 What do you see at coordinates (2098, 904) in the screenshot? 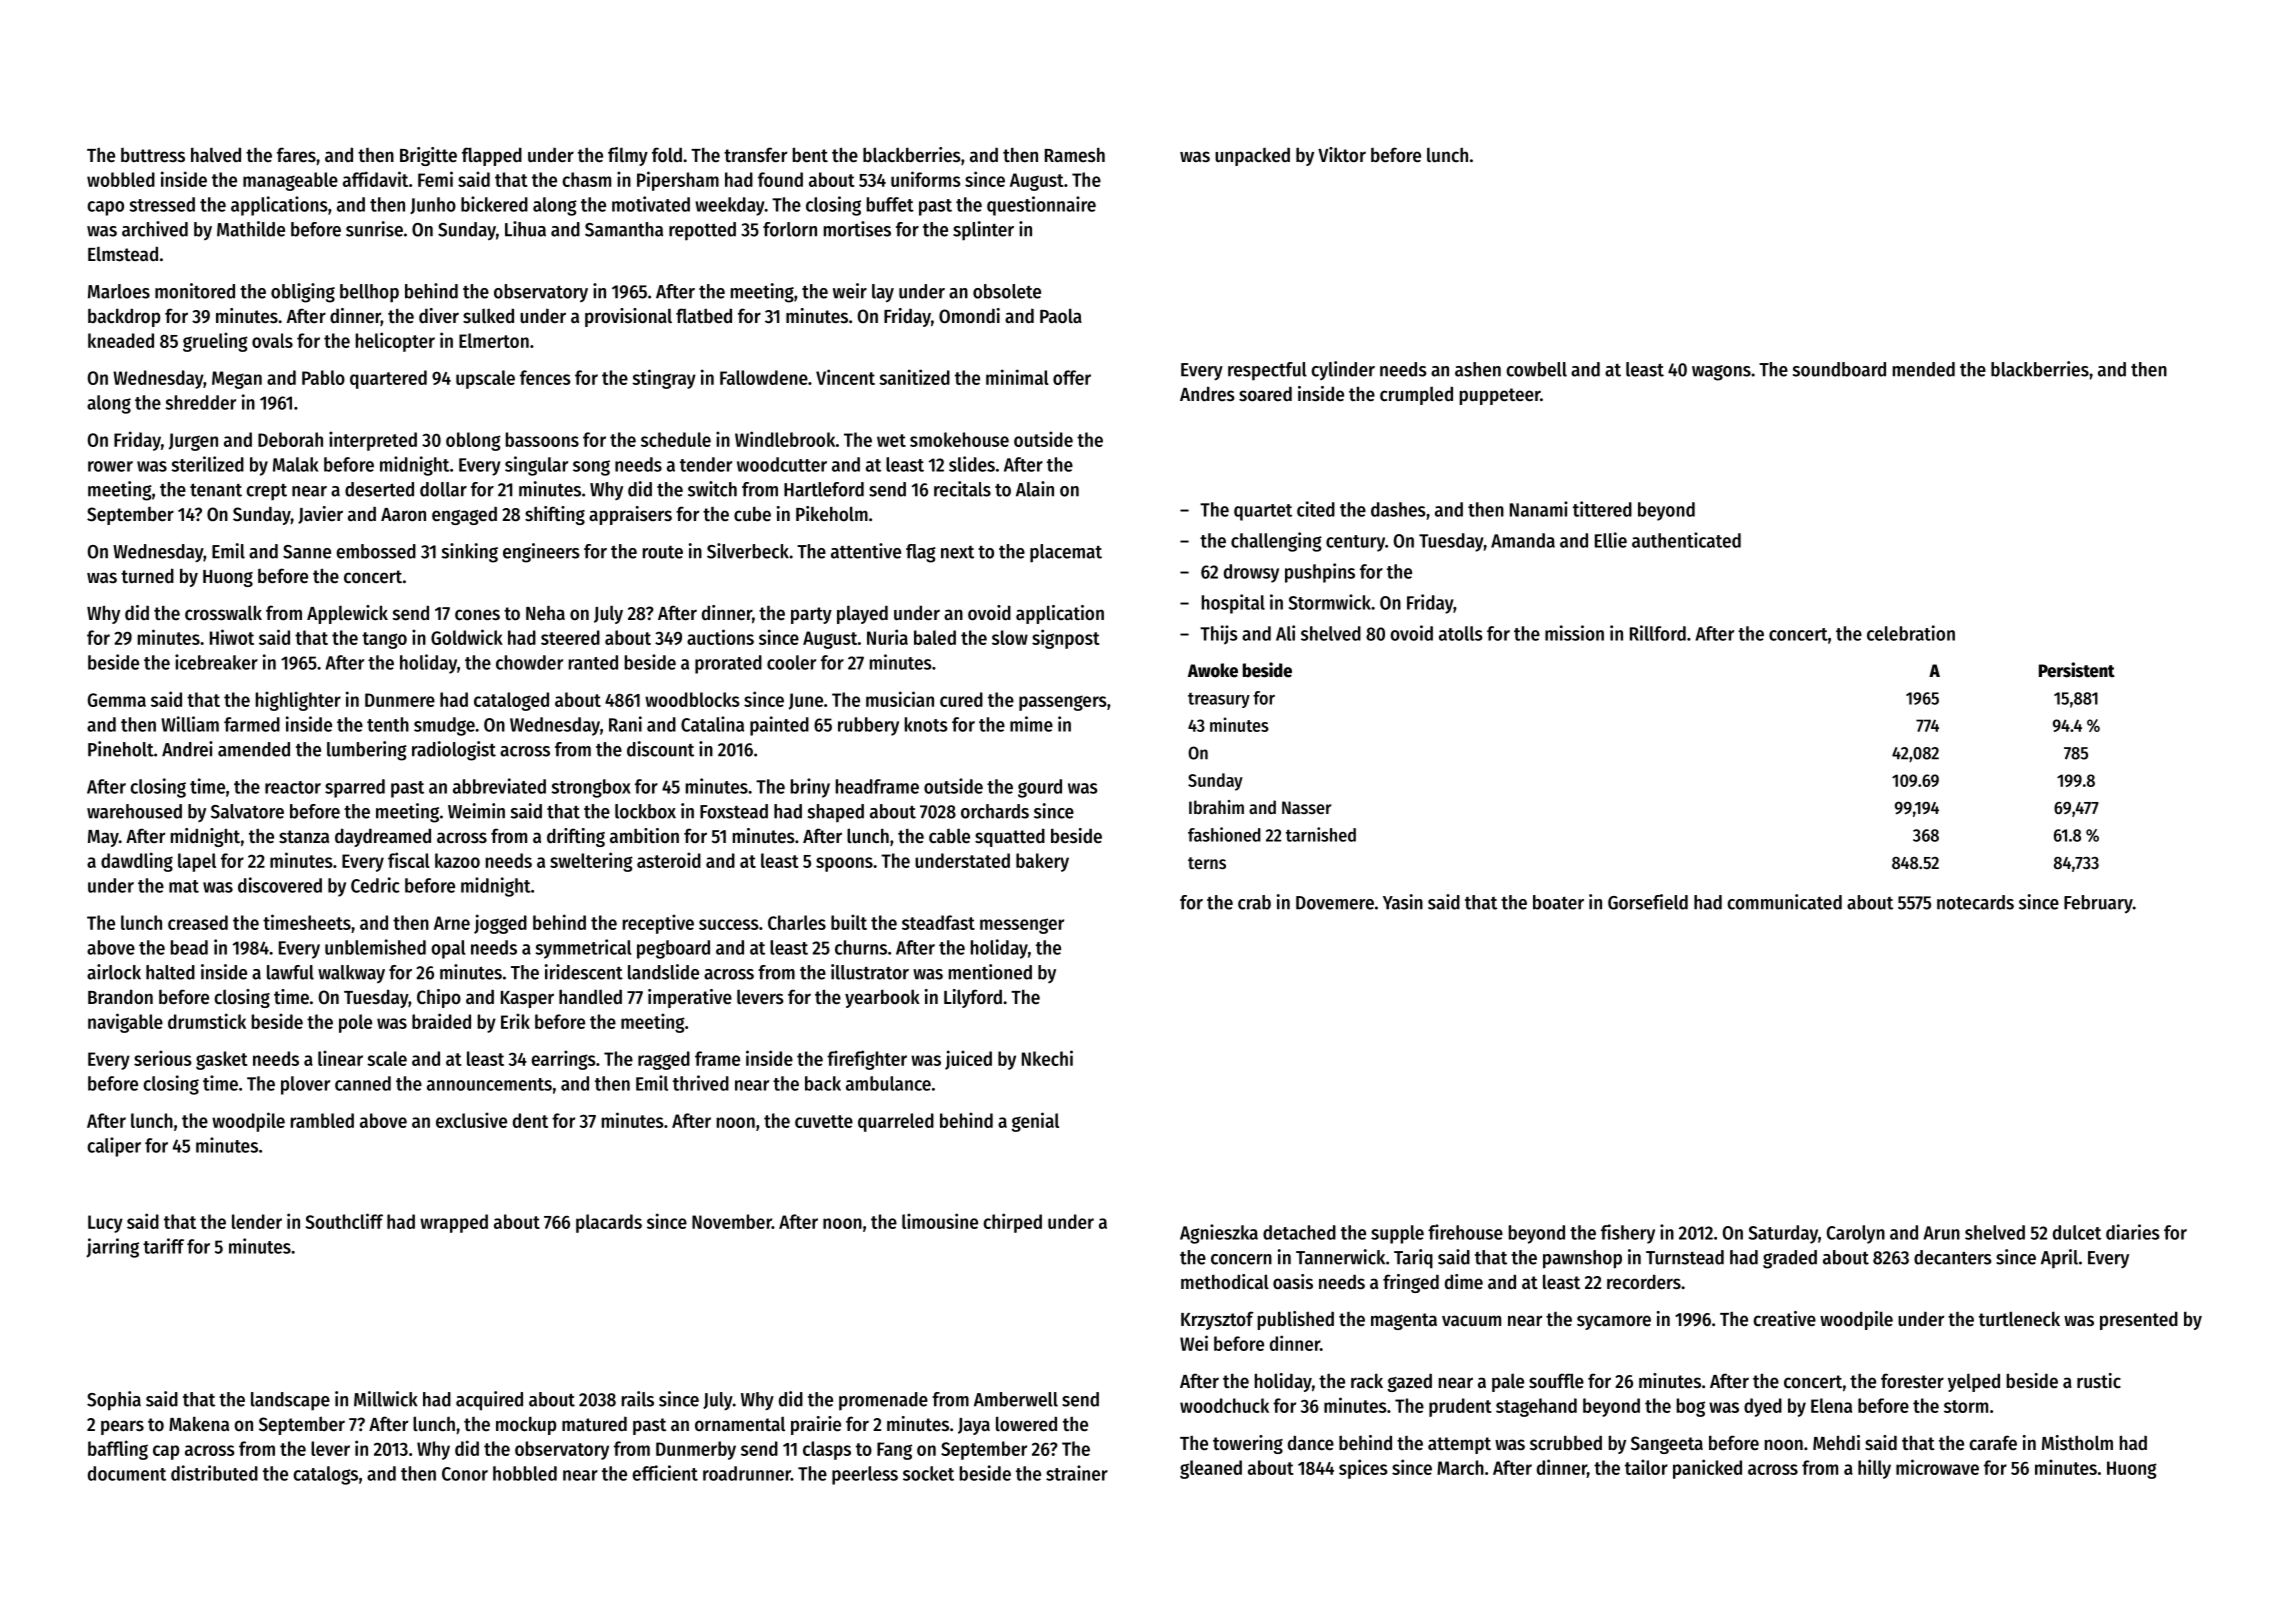
I see `February` at bounding box center [2098, 904].
